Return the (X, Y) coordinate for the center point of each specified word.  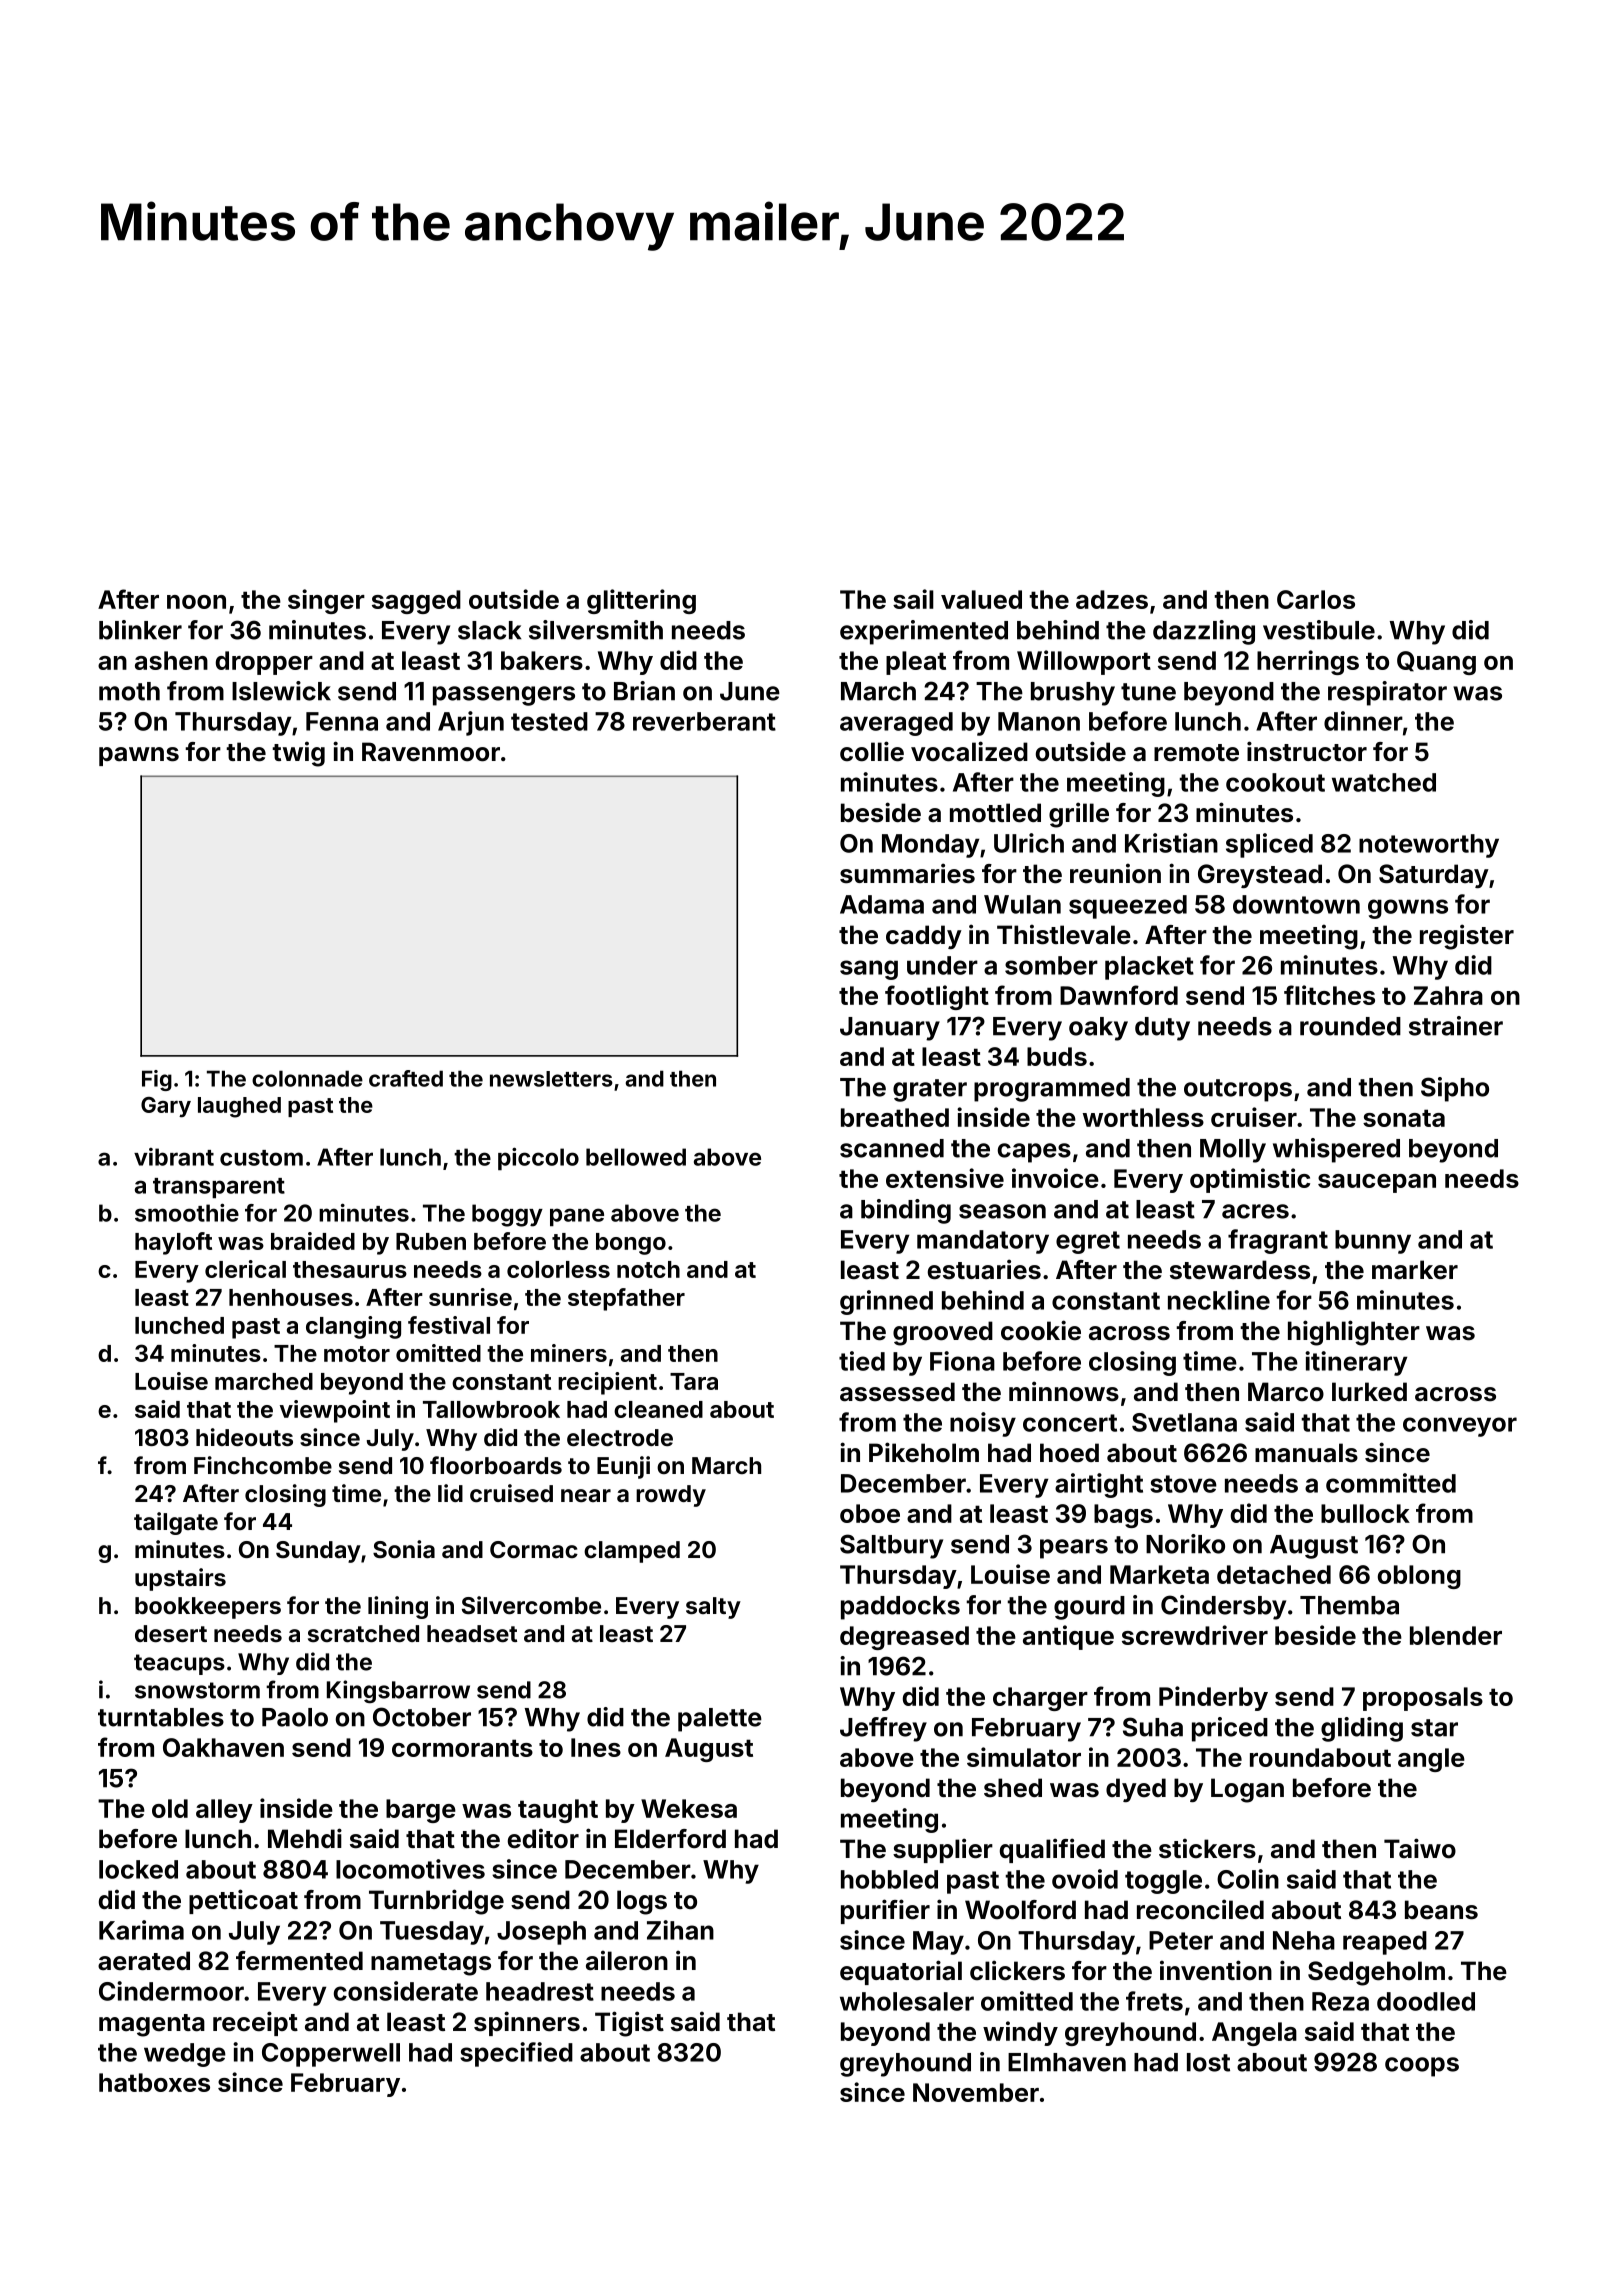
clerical (245, 1269)
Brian (644, 691)
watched (1384, 782)
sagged (416, 602)
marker (1415, 1270)
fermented (299, 1961)
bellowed (636, 1157)
